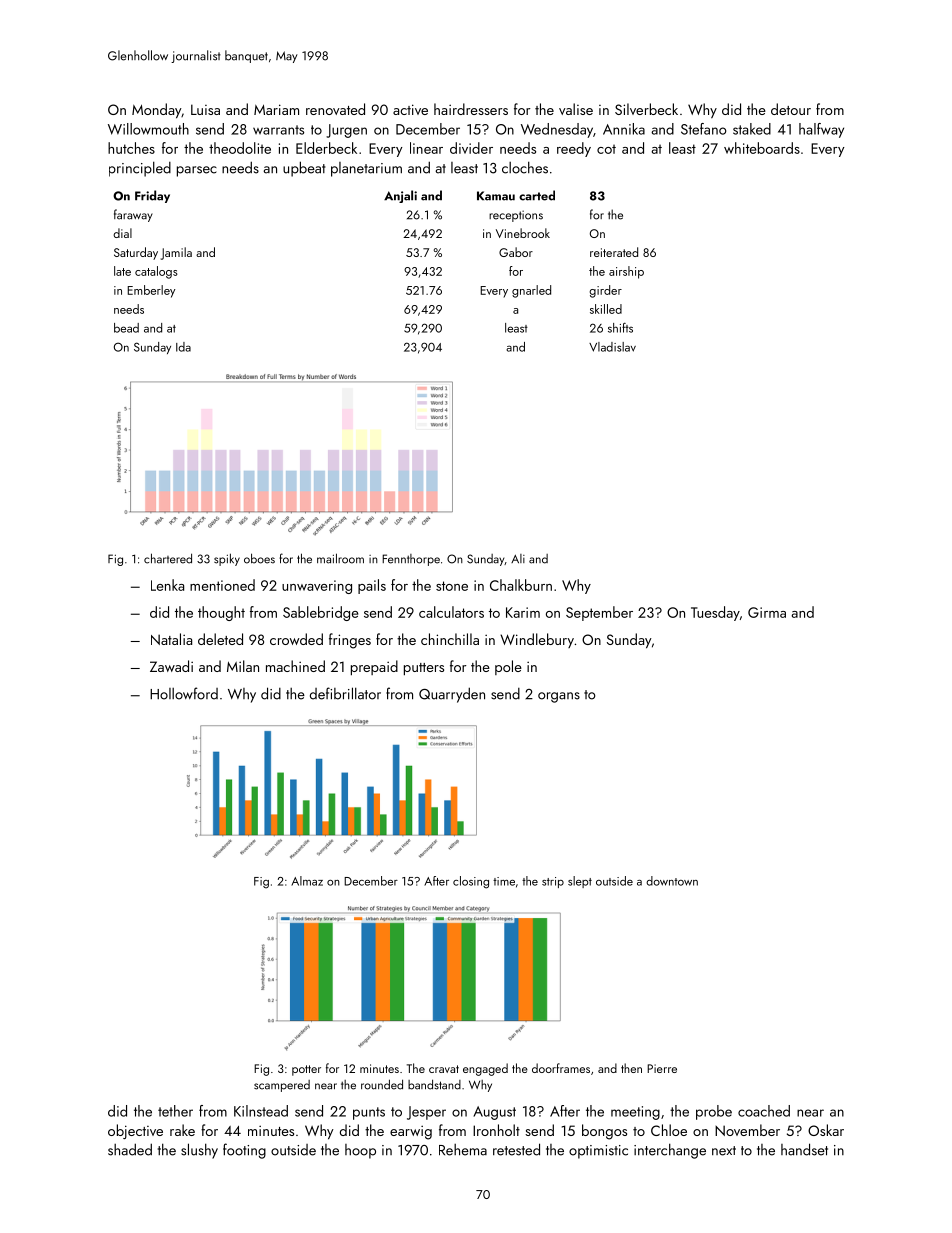 Image resolution: width=952 pixels, height=1233 pixels. I want to click on whiteboards, so click(762, 148).
